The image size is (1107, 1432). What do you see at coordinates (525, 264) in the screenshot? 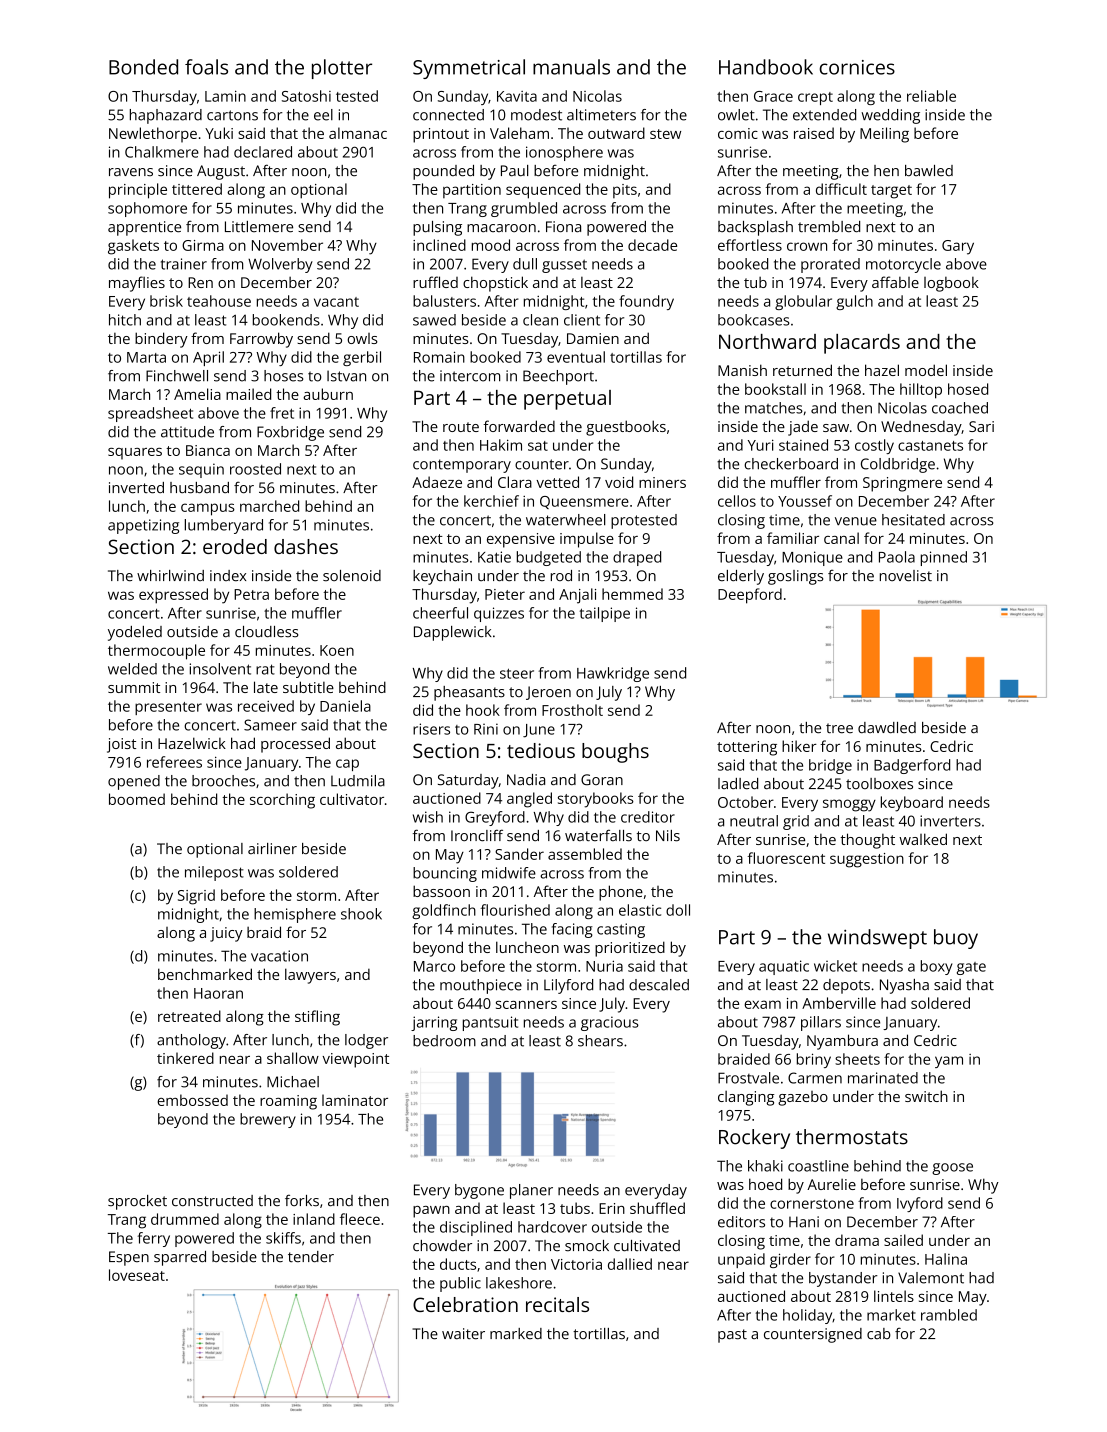
I see `dull` at bounding box center [525, 264].
